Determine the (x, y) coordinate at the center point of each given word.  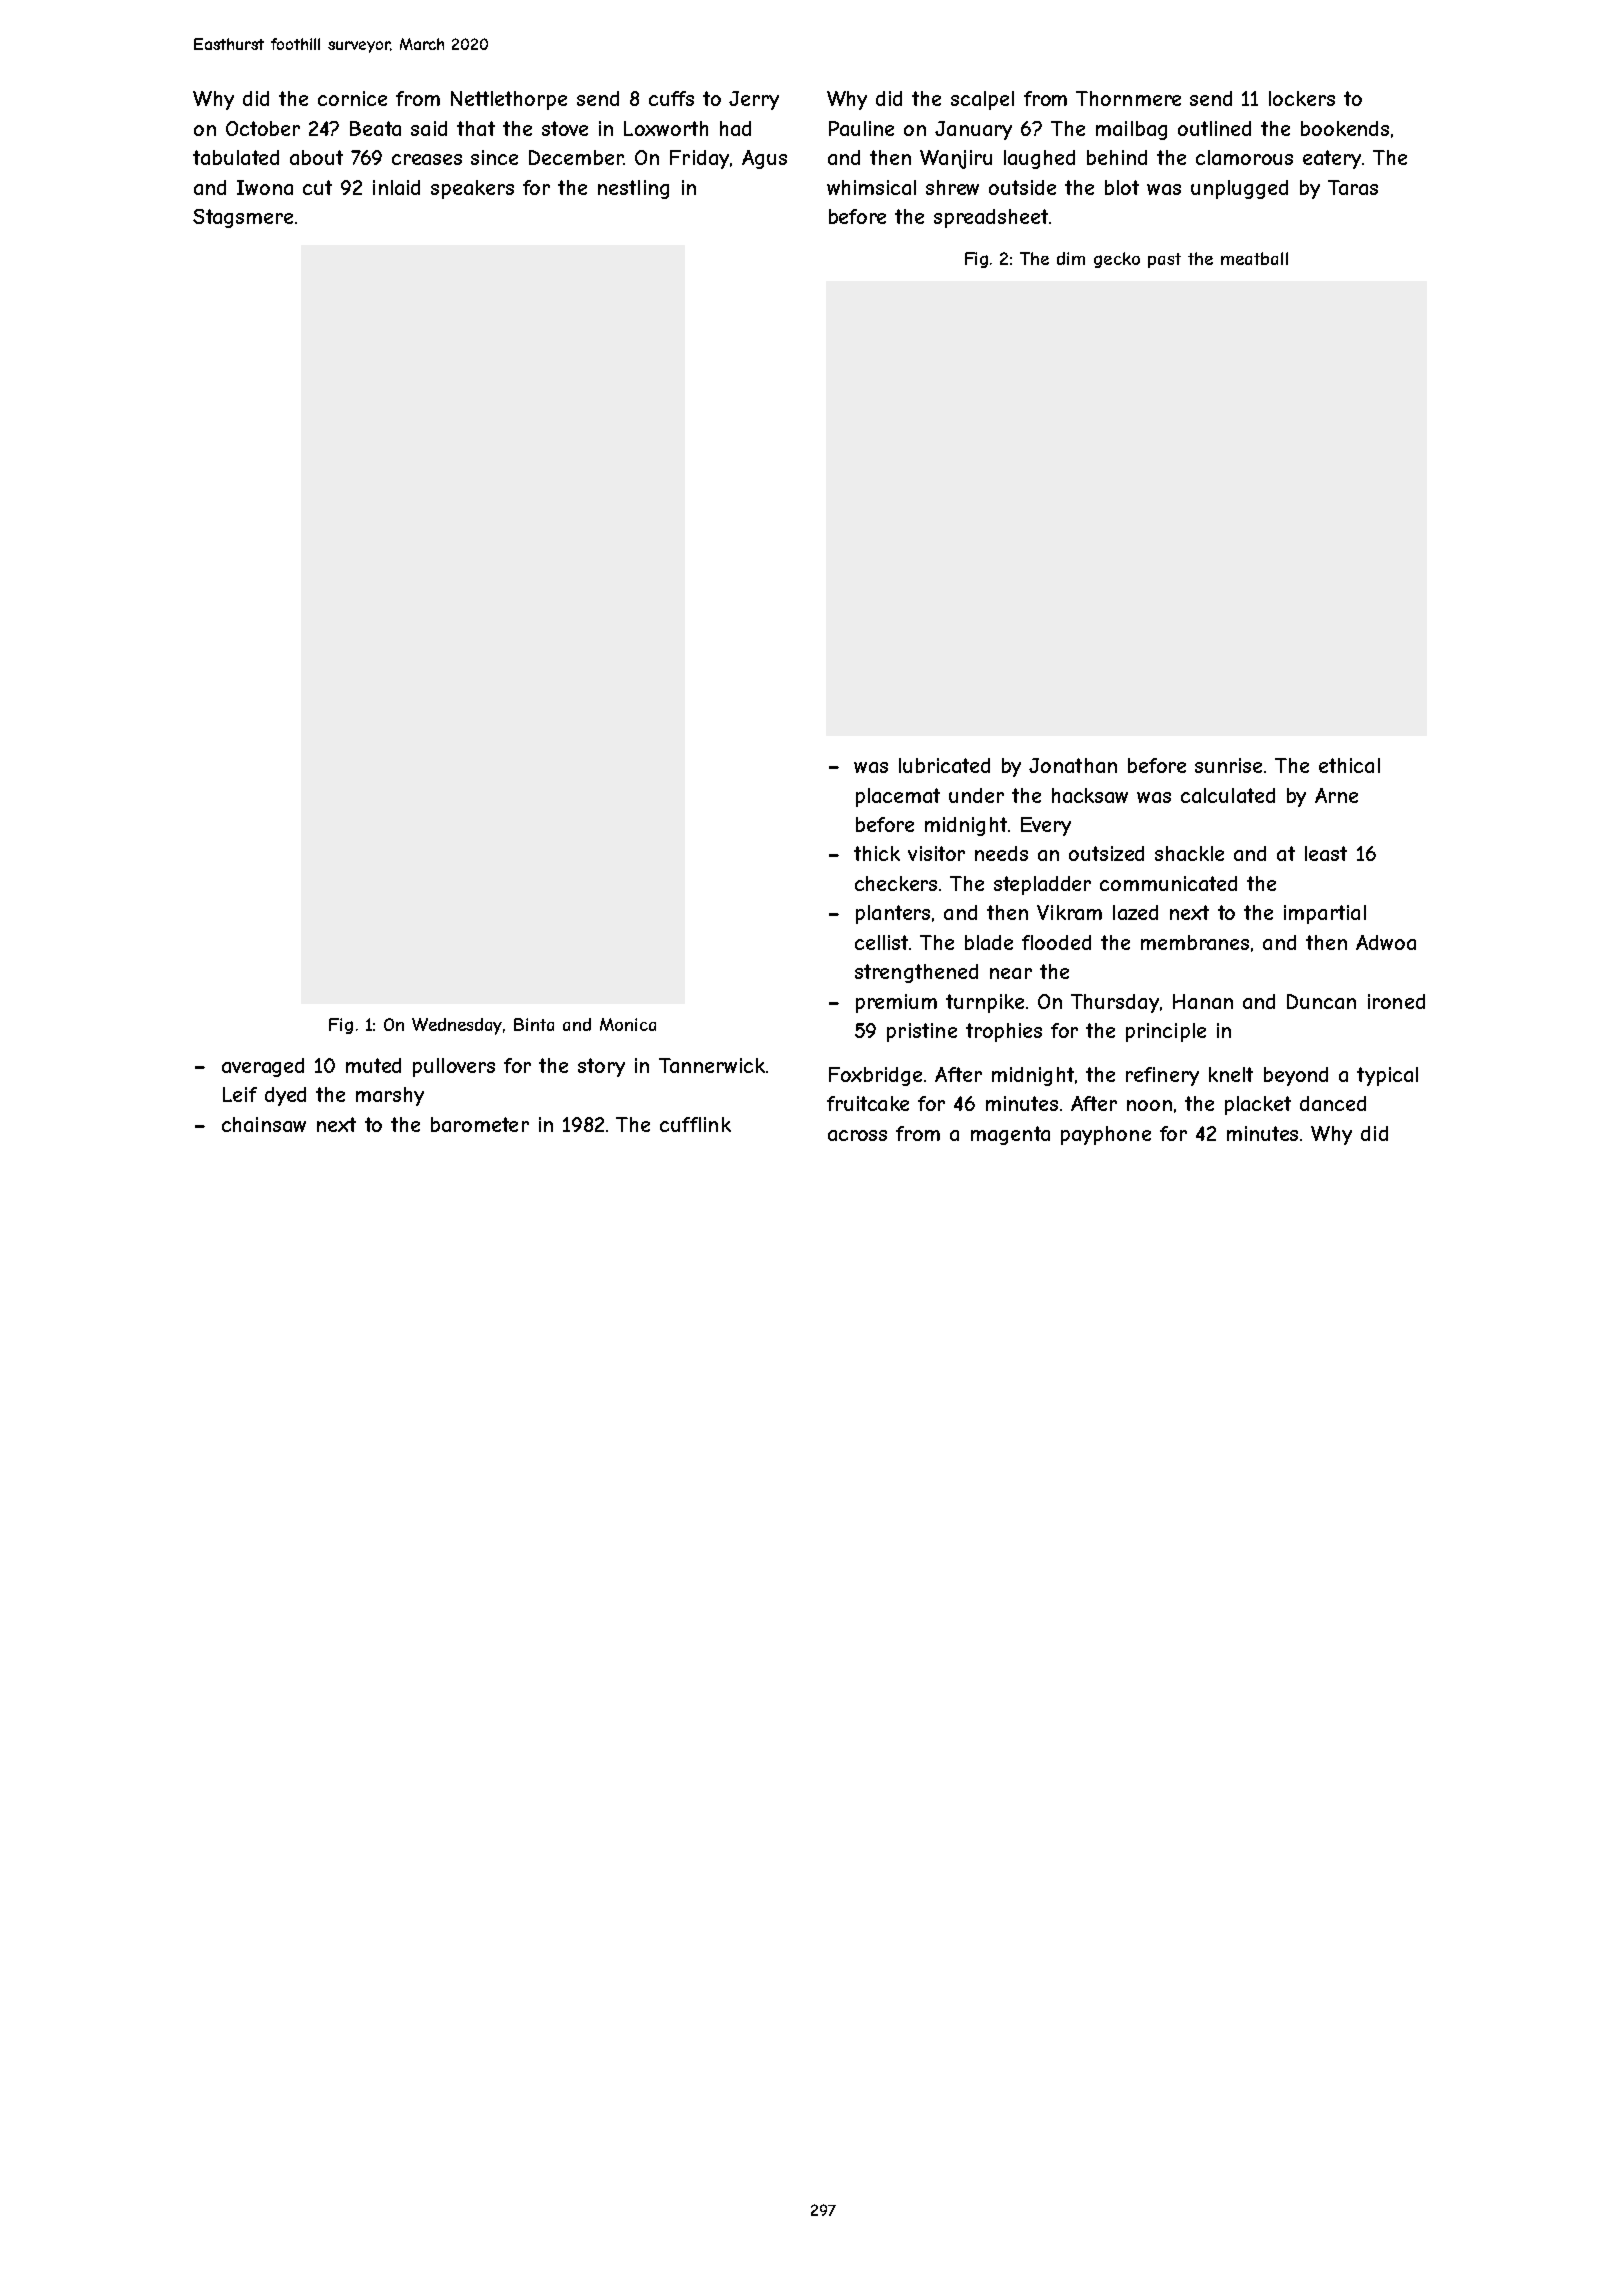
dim (1071, 258)
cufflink (695, 1124)
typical (1387, 1076)
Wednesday (457, 1026)
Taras (1353, 187)
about (316, 157)
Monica (628, 1024)
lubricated (944, 765)
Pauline (861, 128)
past (1164, 260)
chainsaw (264, 1124)
